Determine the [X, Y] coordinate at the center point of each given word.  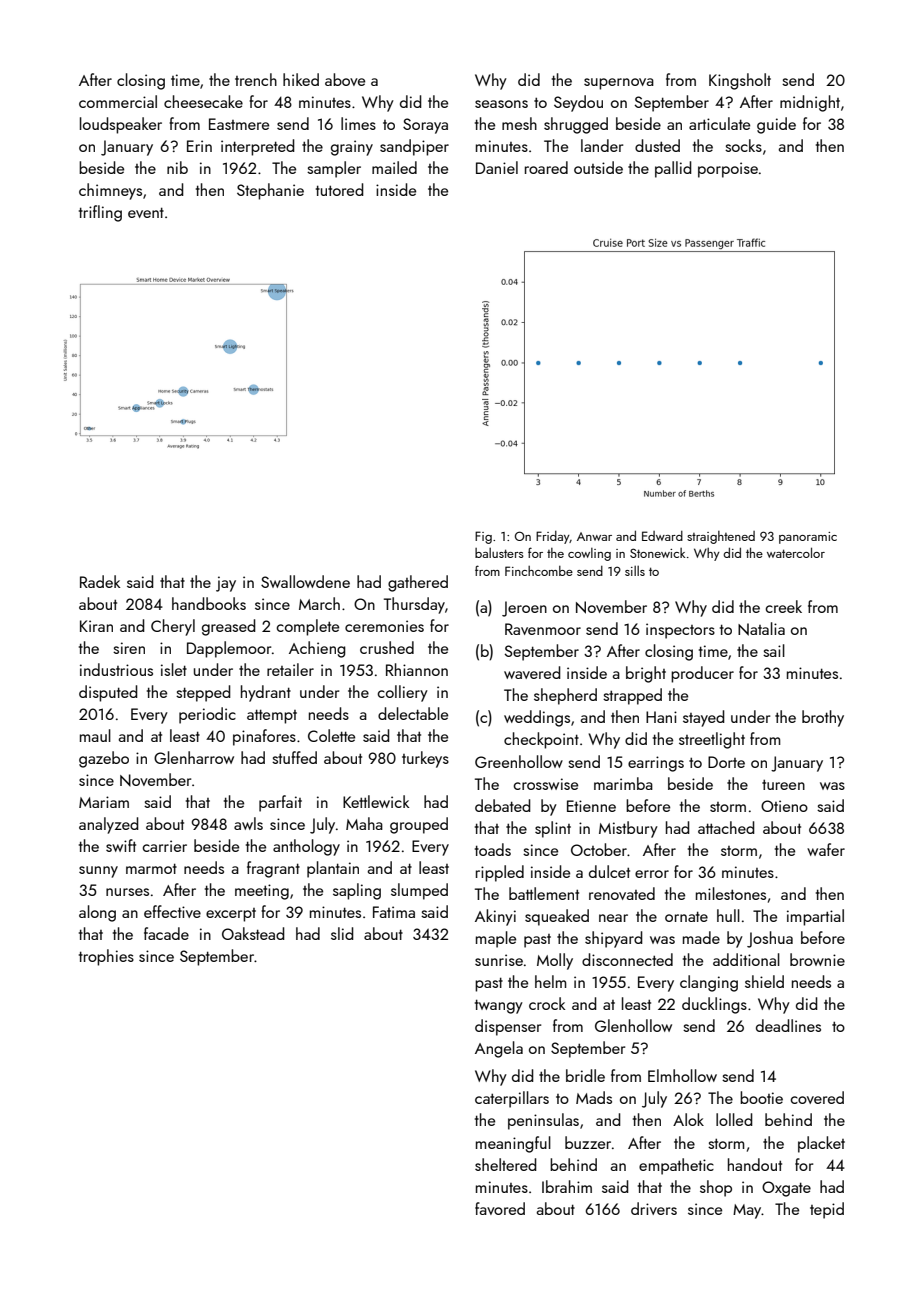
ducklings [714, 1005]
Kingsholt [740, 81]
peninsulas [543, 1121]
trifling [100, 213]
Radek [100, 581]
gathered [418, 583]
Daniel [497, 167]
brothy [823, 718]
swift [121, 845]
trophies [106, 957]
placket [821, 1144]
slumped [419, 891]
